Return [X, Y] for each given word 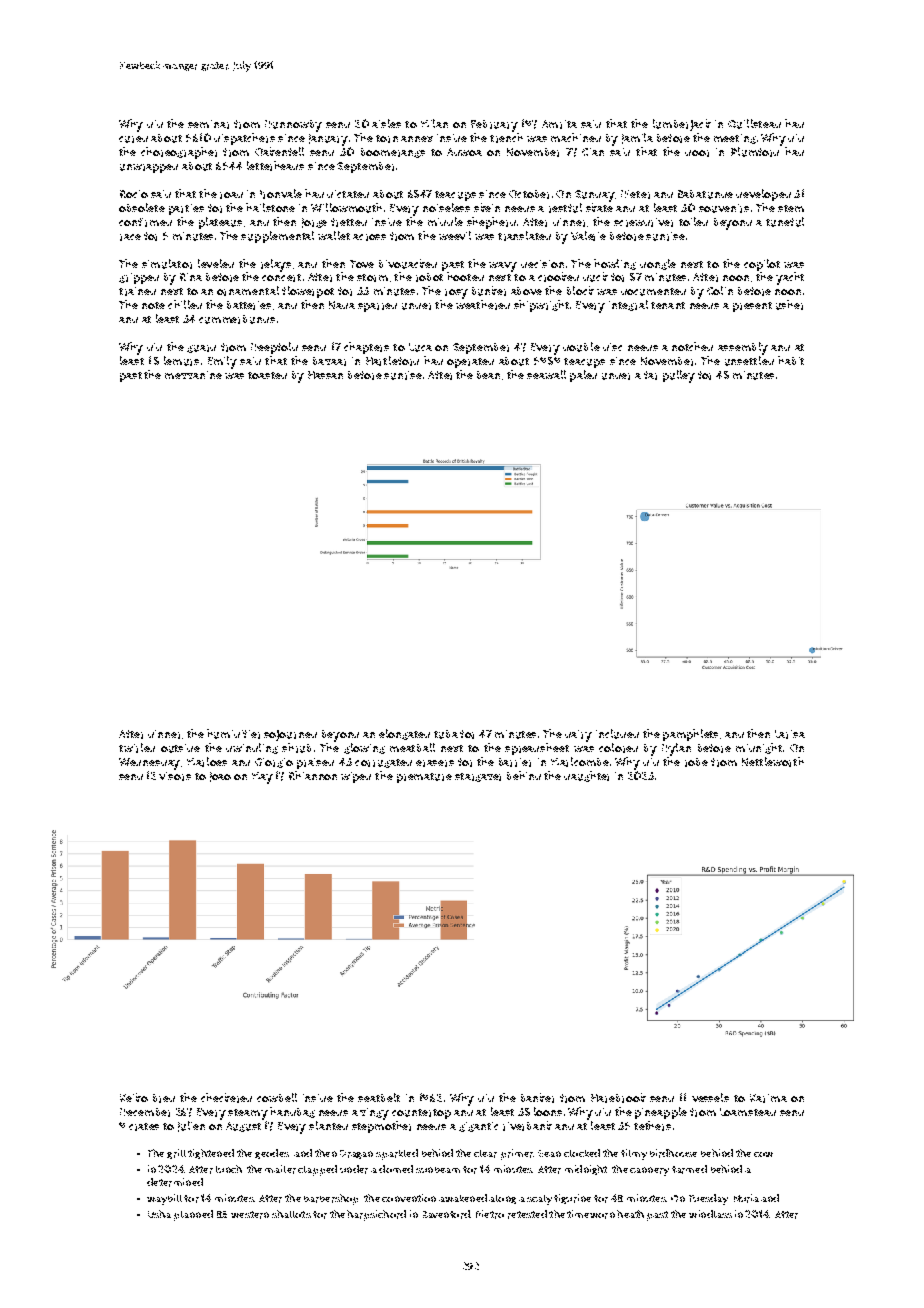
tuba [446, 734]
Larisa [790, 734]
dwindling [252, 748]
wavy [503, 267]
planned [193, 1215]
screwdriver [643, 222]
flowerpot [308, 292]
